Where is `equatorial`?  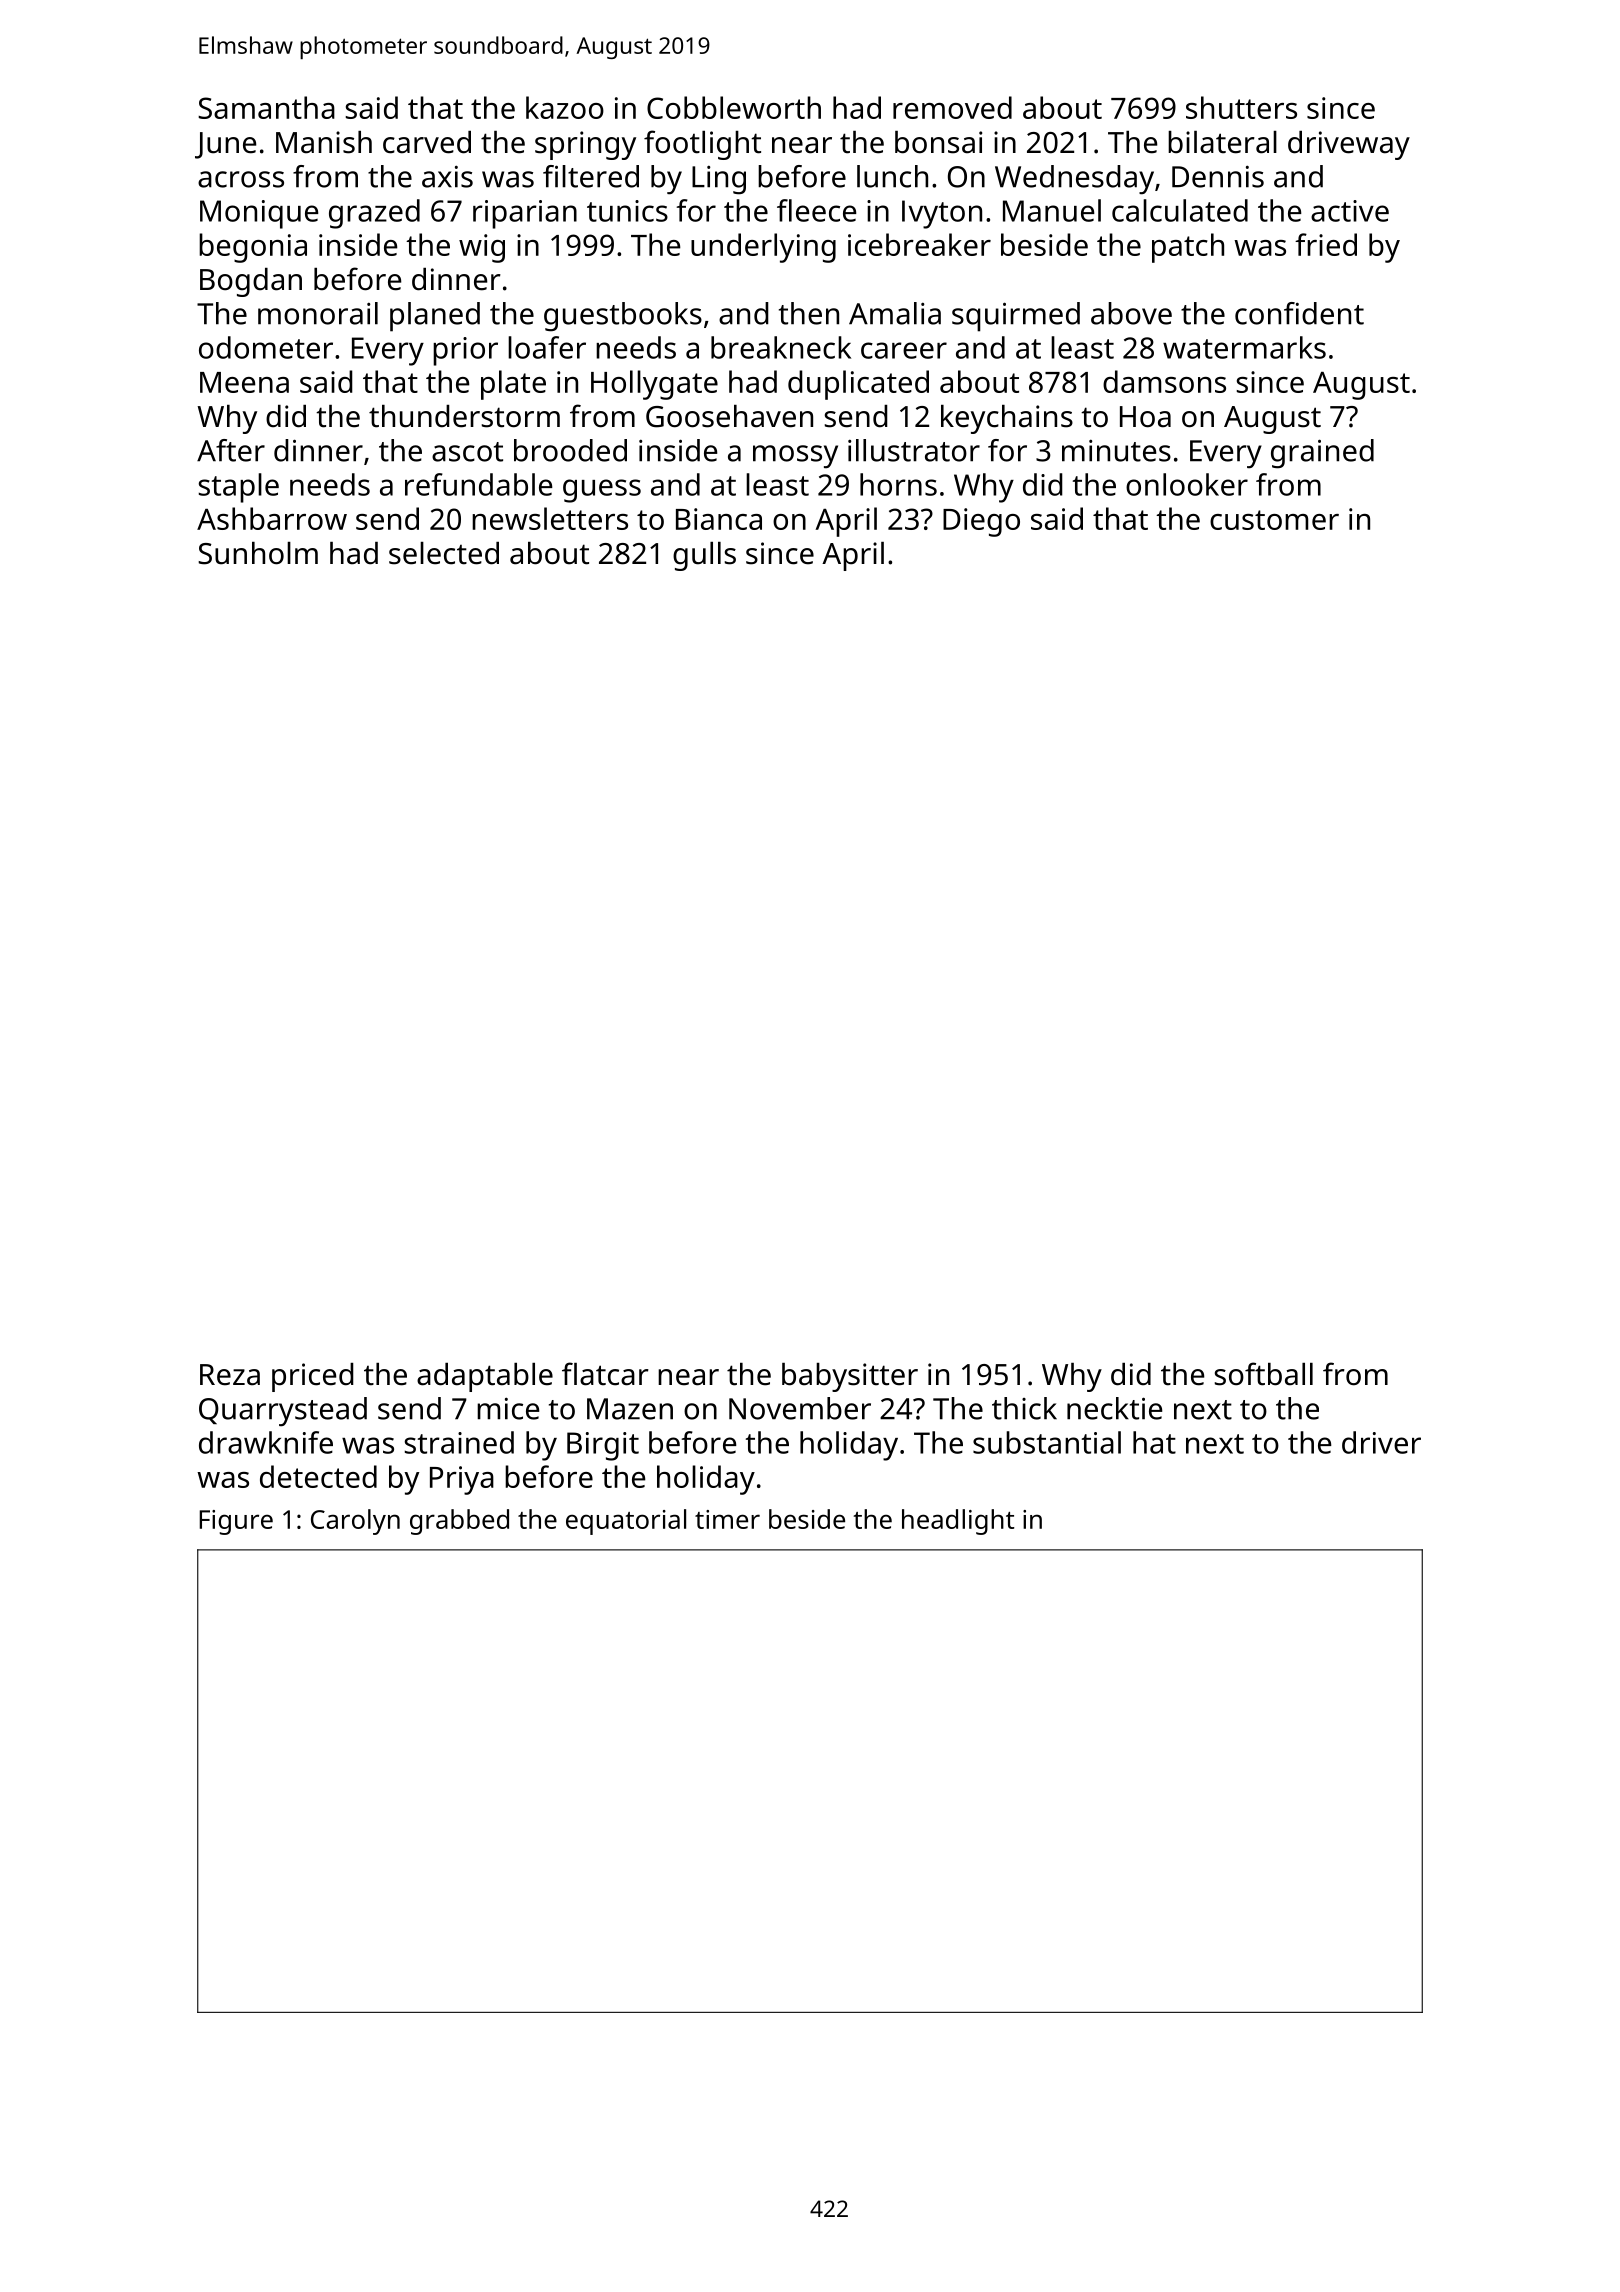 equatorial is located at coordinates (626, 1522).
